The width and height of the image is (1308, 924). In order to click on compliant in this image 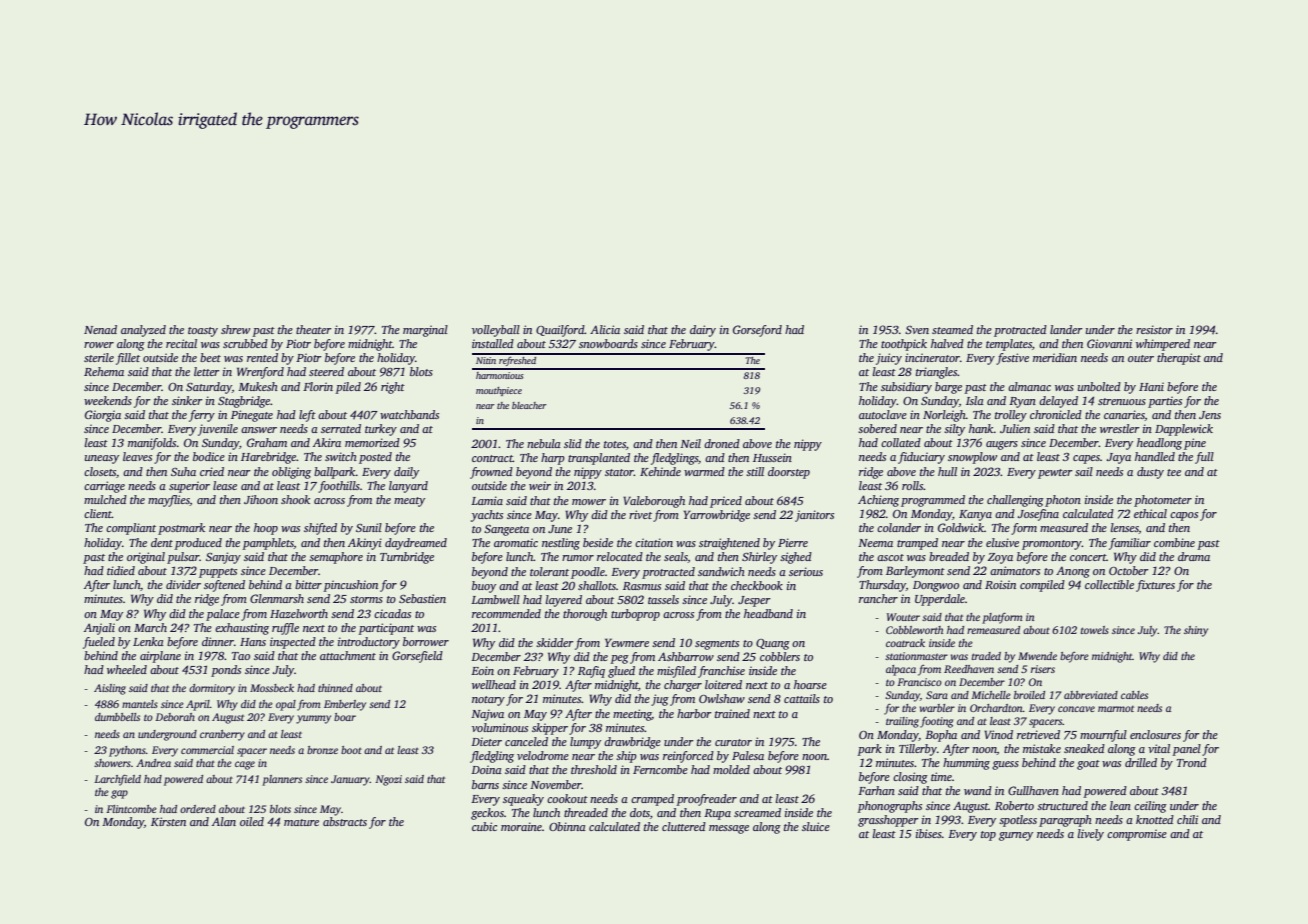, I will do `click(131, 529)`.
